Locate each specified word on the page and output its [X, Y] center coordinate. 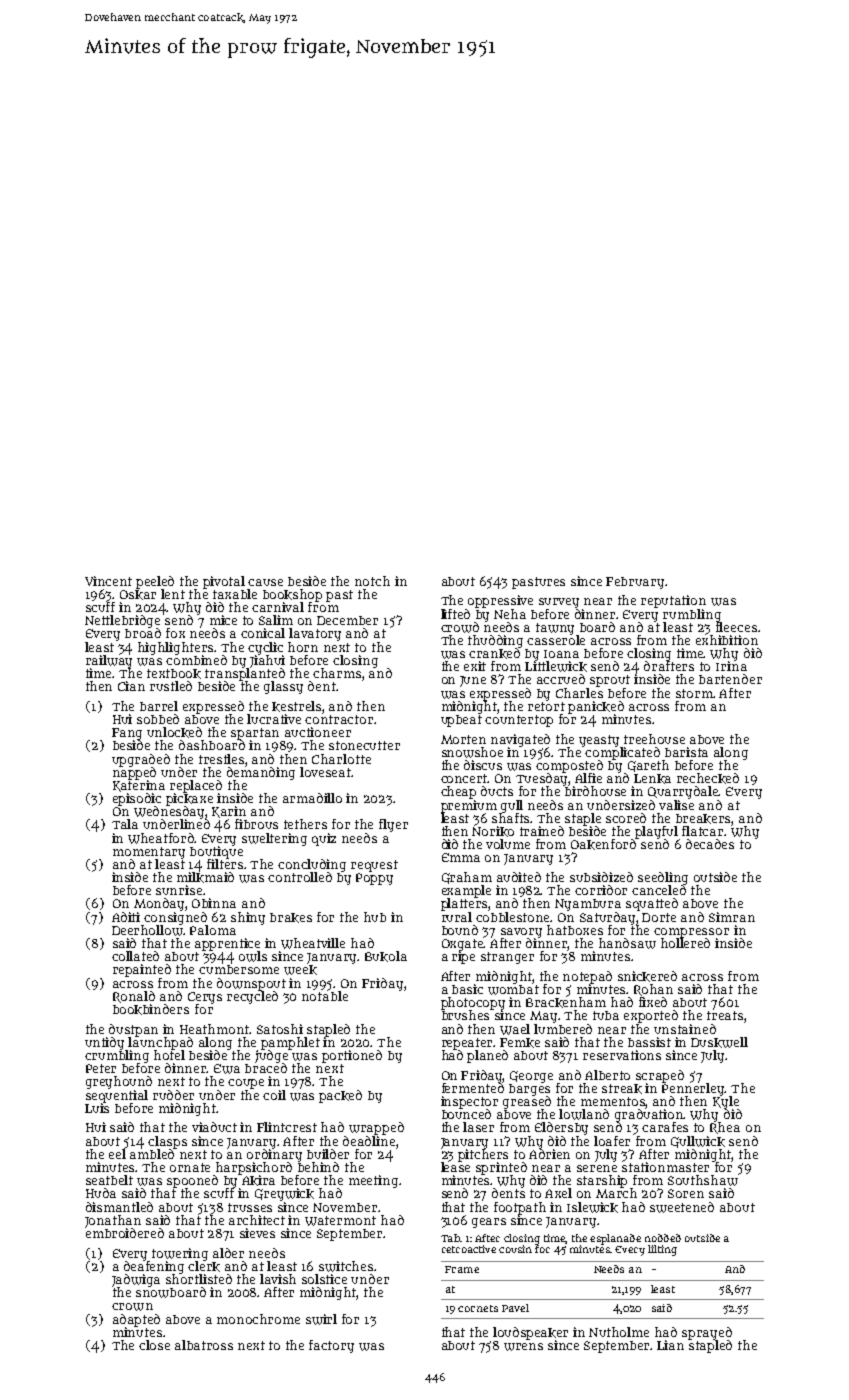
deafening [154, 1267]
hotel [169, 1055]
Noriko [493, 831]
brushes [465, 1015]
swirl [321, 1319]
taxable [235, 594]
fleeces [736, 627]
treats [725, 1015]
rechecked [708, 778]
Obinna [214, 903]
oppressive [500, 601]
